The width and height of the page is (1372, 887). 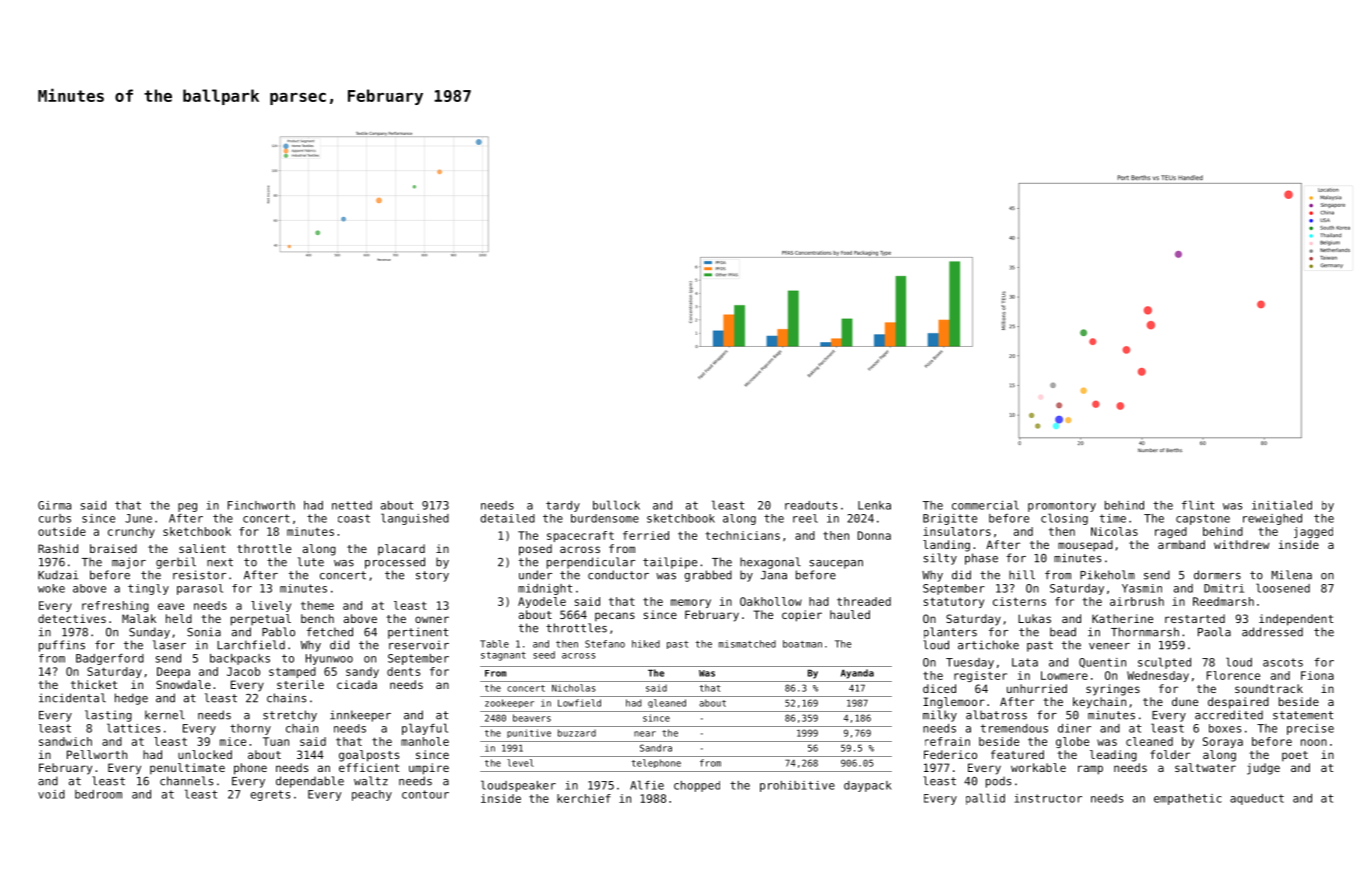 What do you see at coordinates (1198, 505) in the page?
I see `flint` at bounding box center [1198, 505].
